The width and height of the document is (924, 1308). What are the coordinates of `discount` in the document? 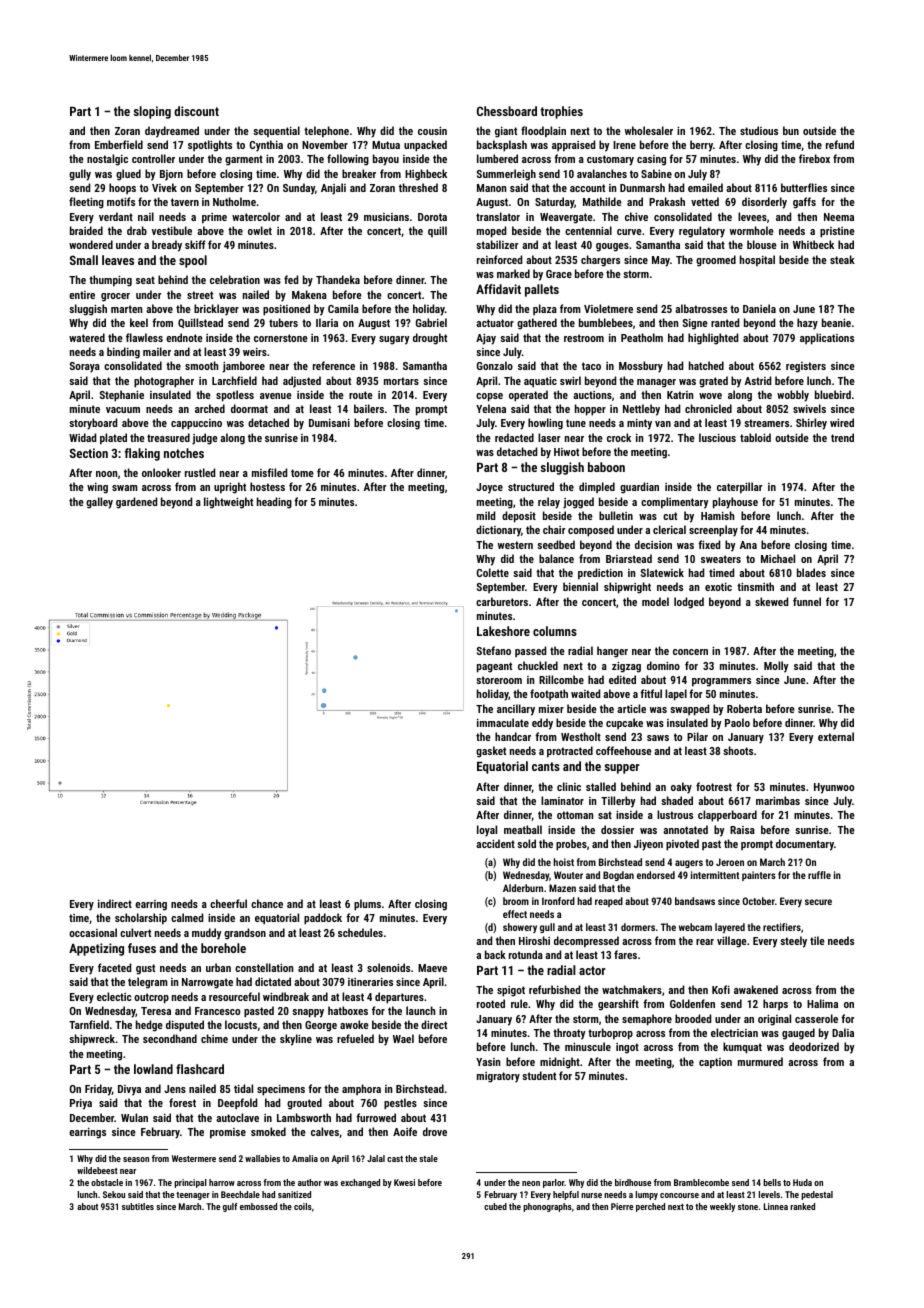 It's located at (196, 111).
